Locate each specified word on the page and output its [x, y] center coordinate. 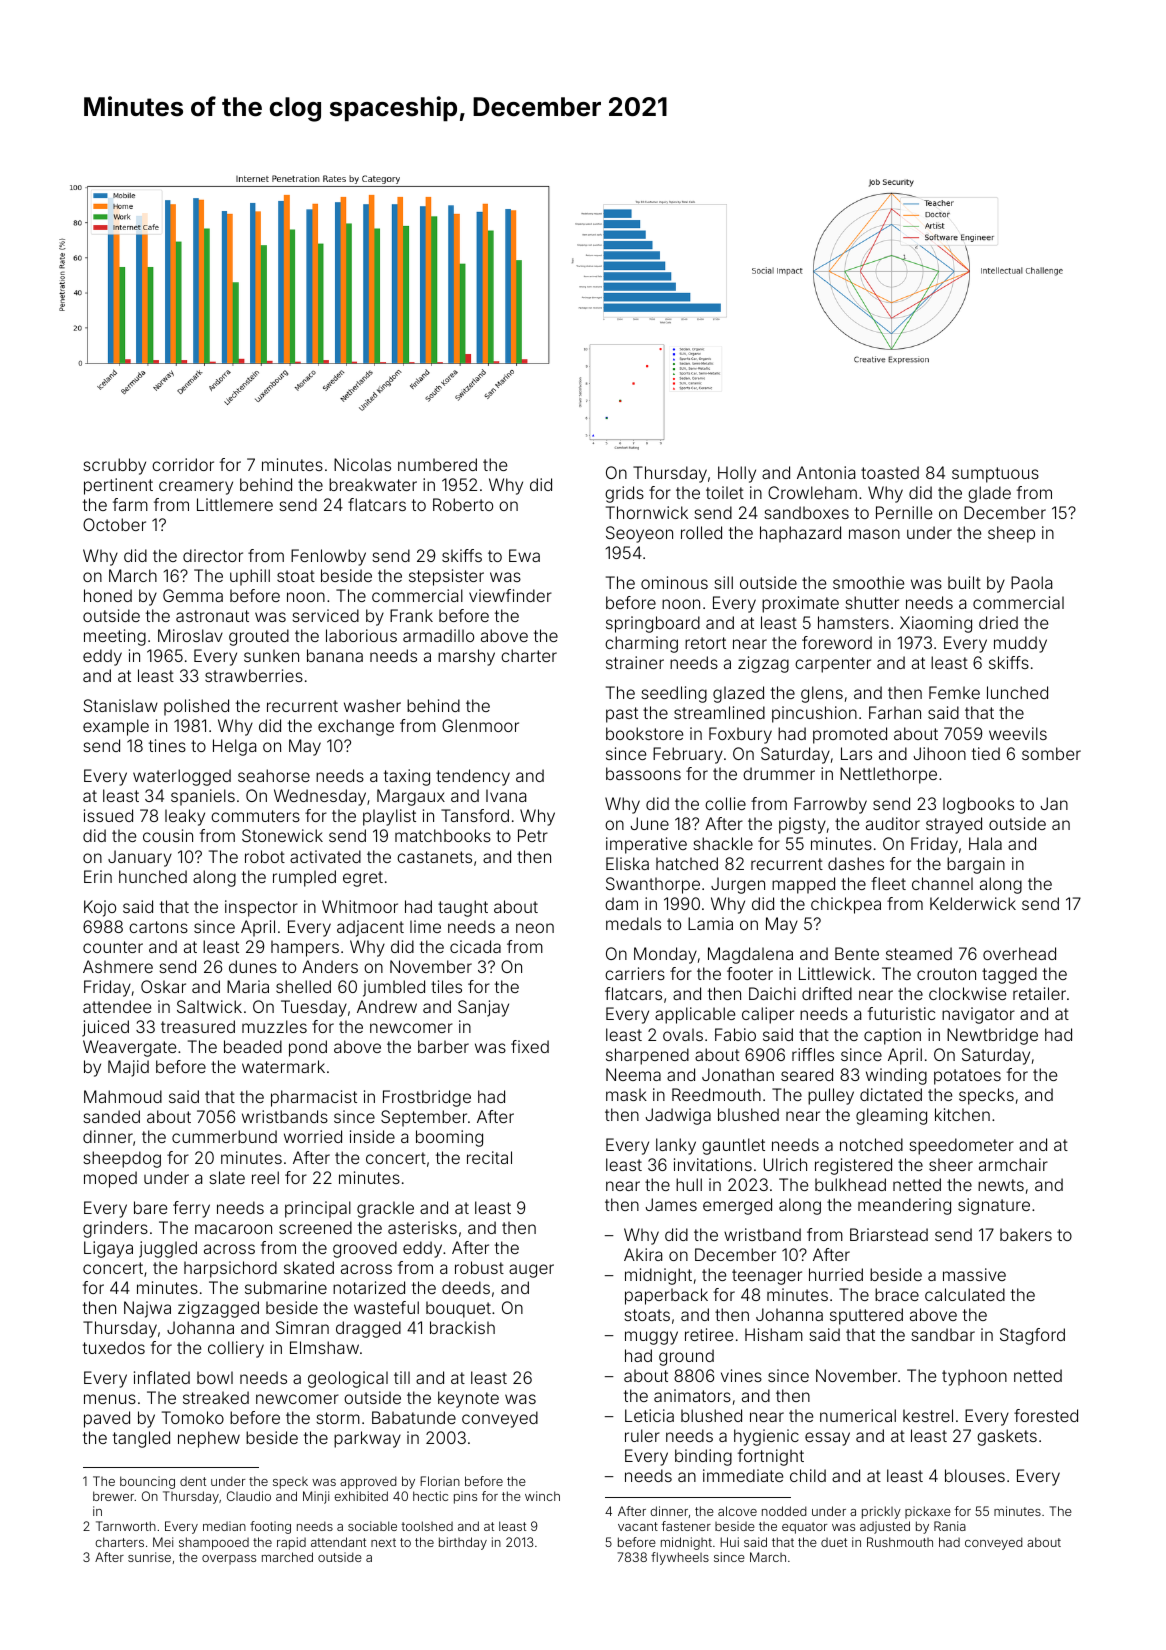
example [116, 727]
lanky [676, 1146]
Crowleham [812, 492]
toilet [725, 492]
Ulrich [785, 1164]
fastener [686, 1526]
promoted [850, 735]
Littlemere [235, 504]
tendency [473, 777]
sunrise [149, 1557]
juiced [105, 1028]
